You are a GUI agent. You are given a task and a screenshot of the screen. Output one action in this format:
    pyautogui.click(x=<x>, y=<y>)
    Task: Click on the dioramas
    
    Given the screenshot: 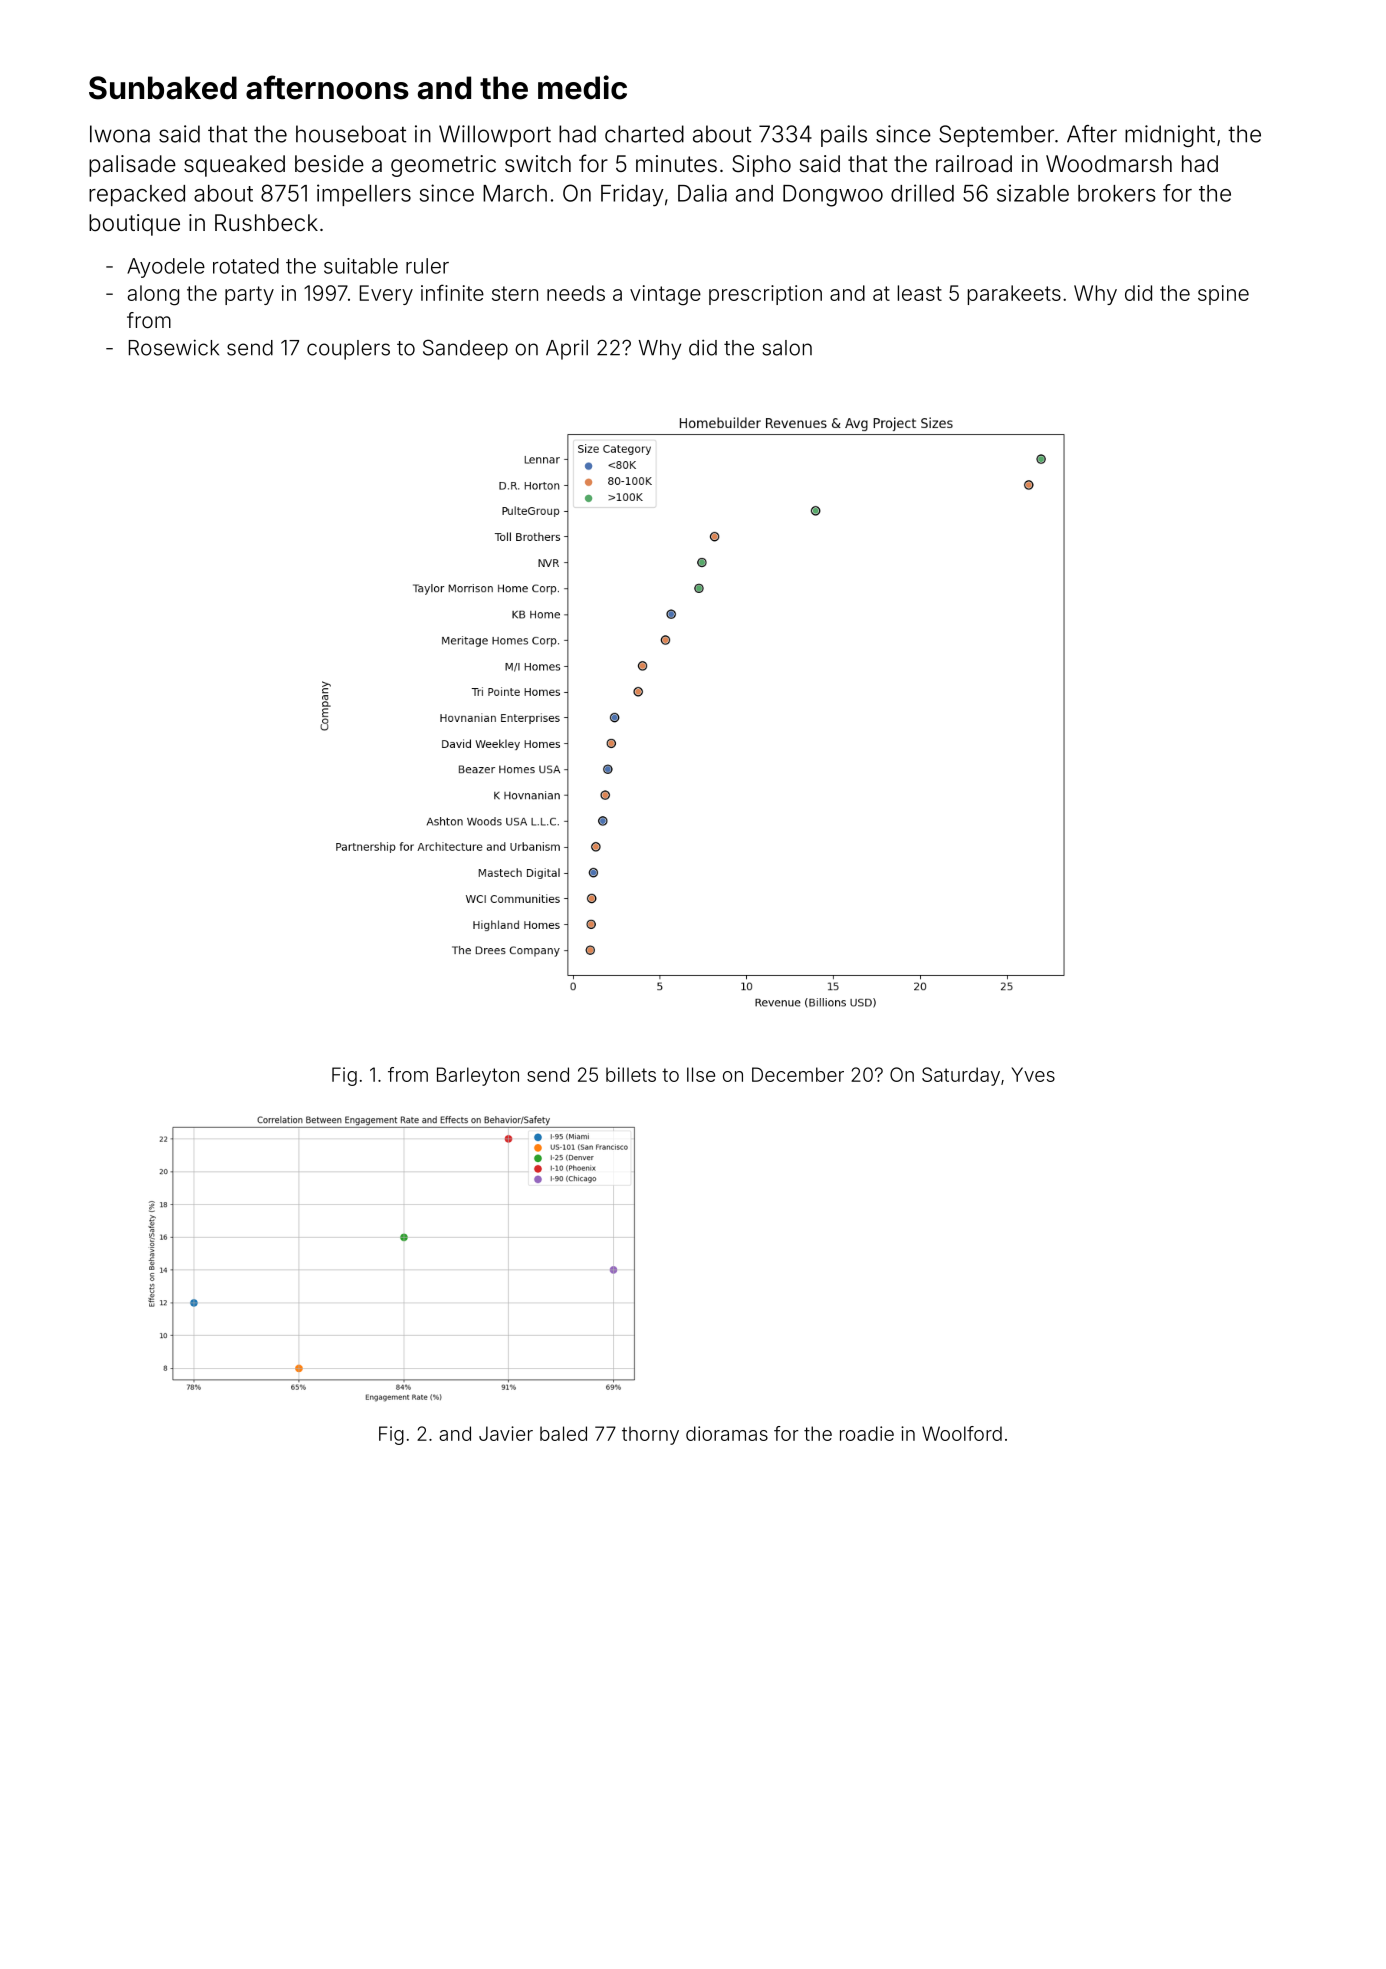 What is the action you would take?
    pyautogui.click(x=727, y=1433)
